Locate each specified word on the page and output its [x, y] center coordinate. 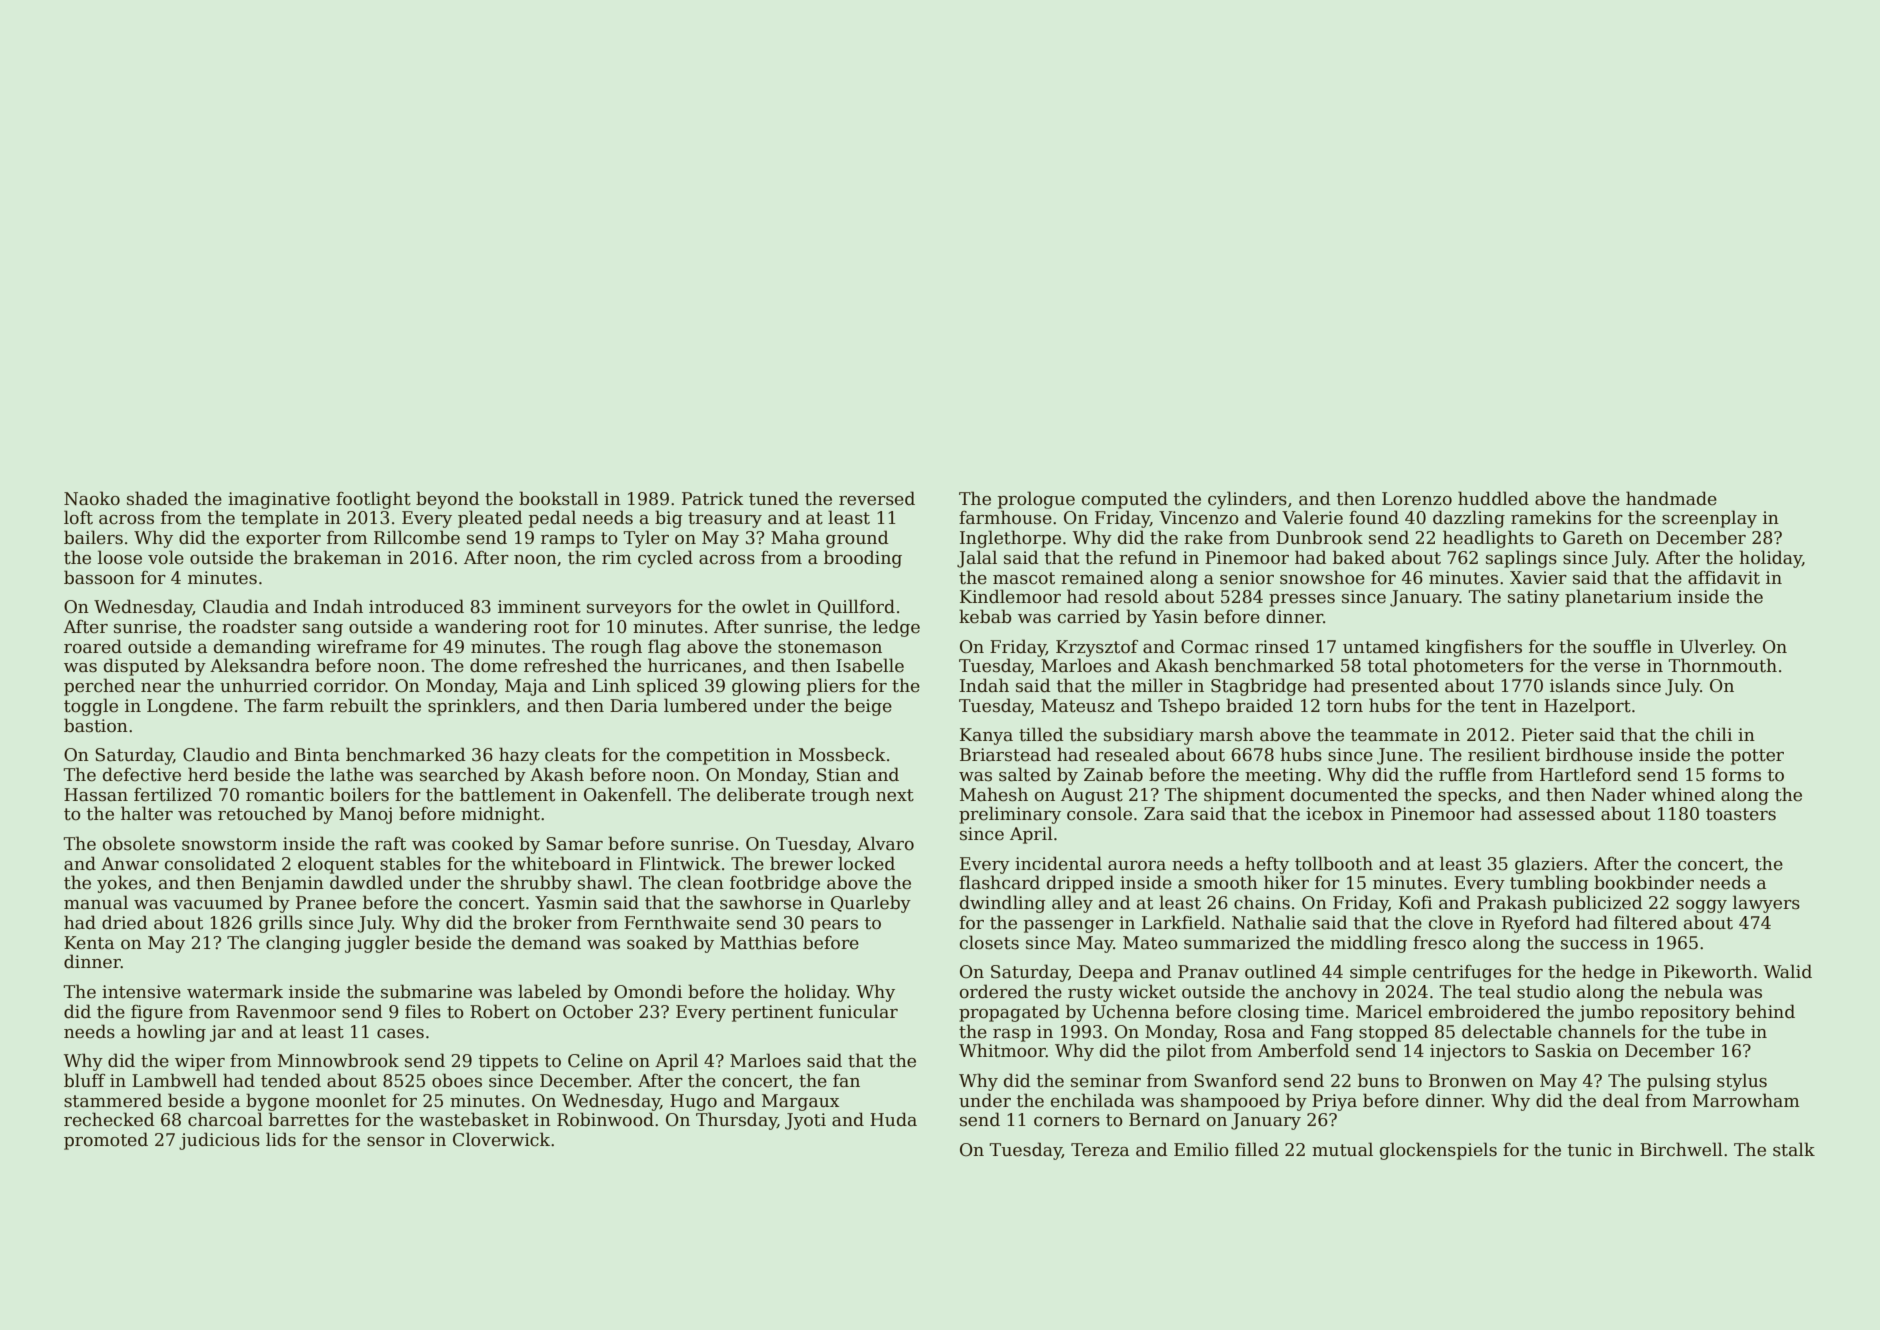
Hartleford [1586, 774]
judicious [219, 1141]
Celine [595, 1060]
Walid [1788, 971]
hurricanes [694, 665]
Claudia [236, 606]
